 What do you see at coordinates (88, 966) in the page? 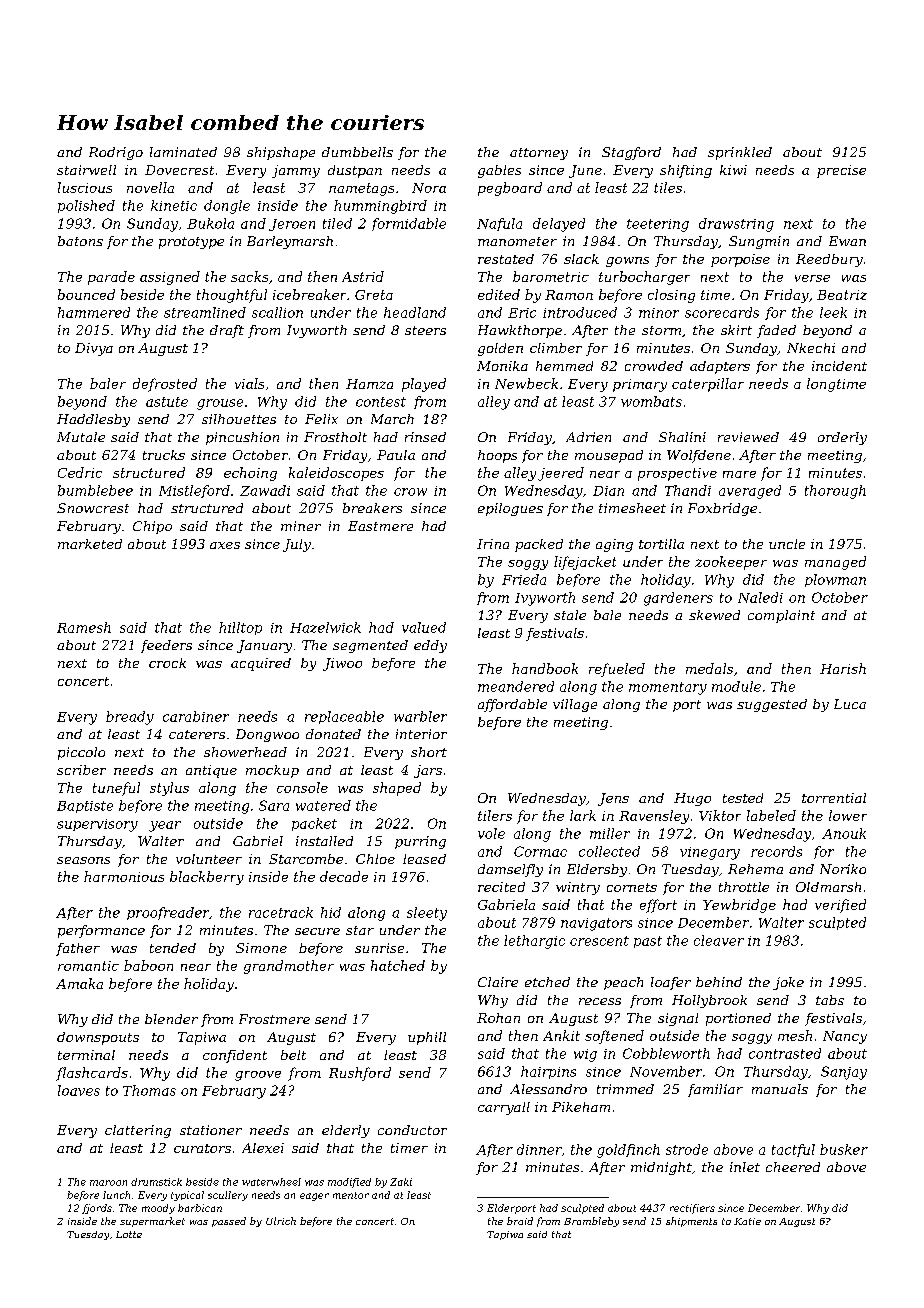
I see `romantic` at bounding box center [88, 966].
